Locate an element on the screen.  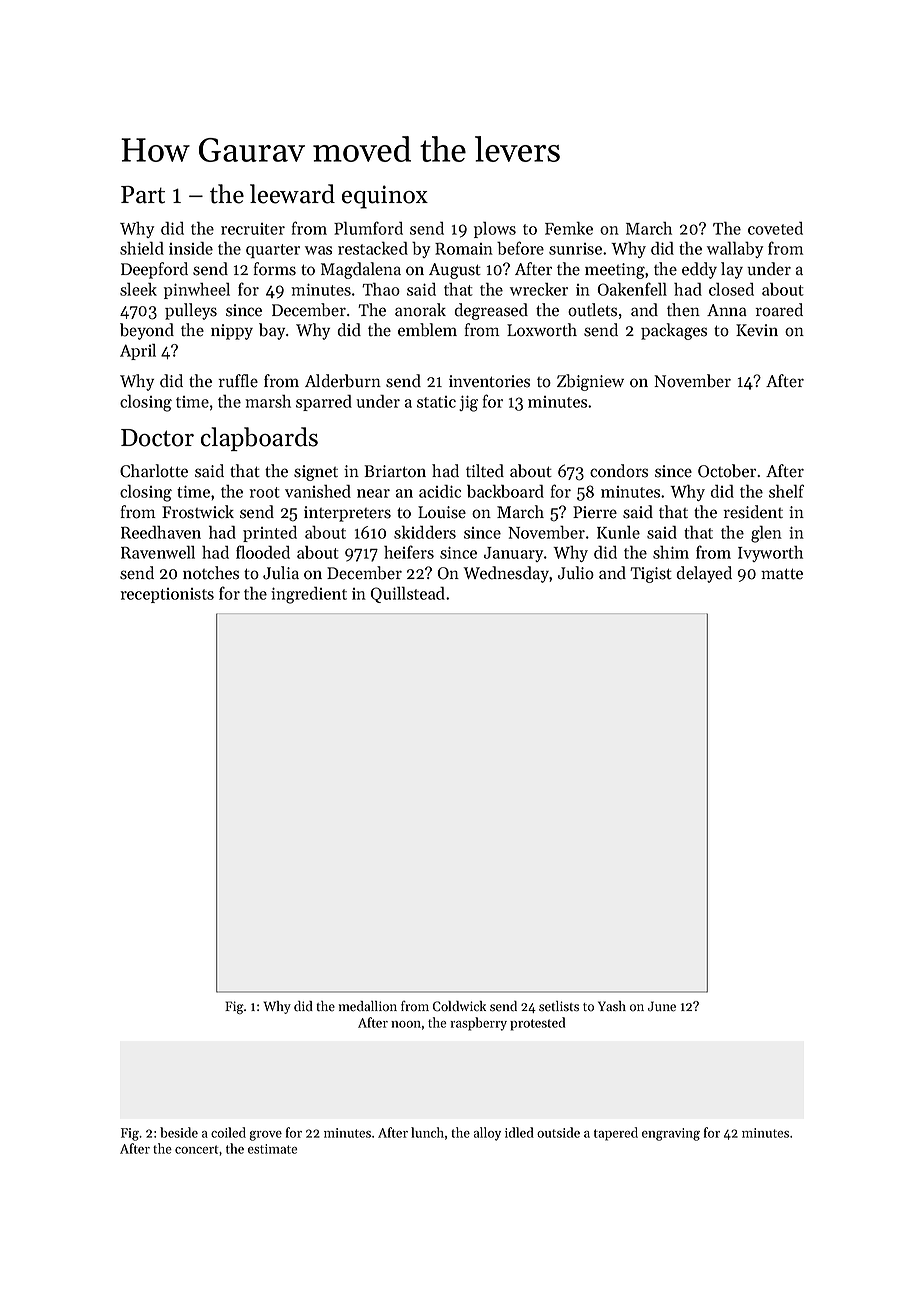
January is located at coordinates (513, 554).
